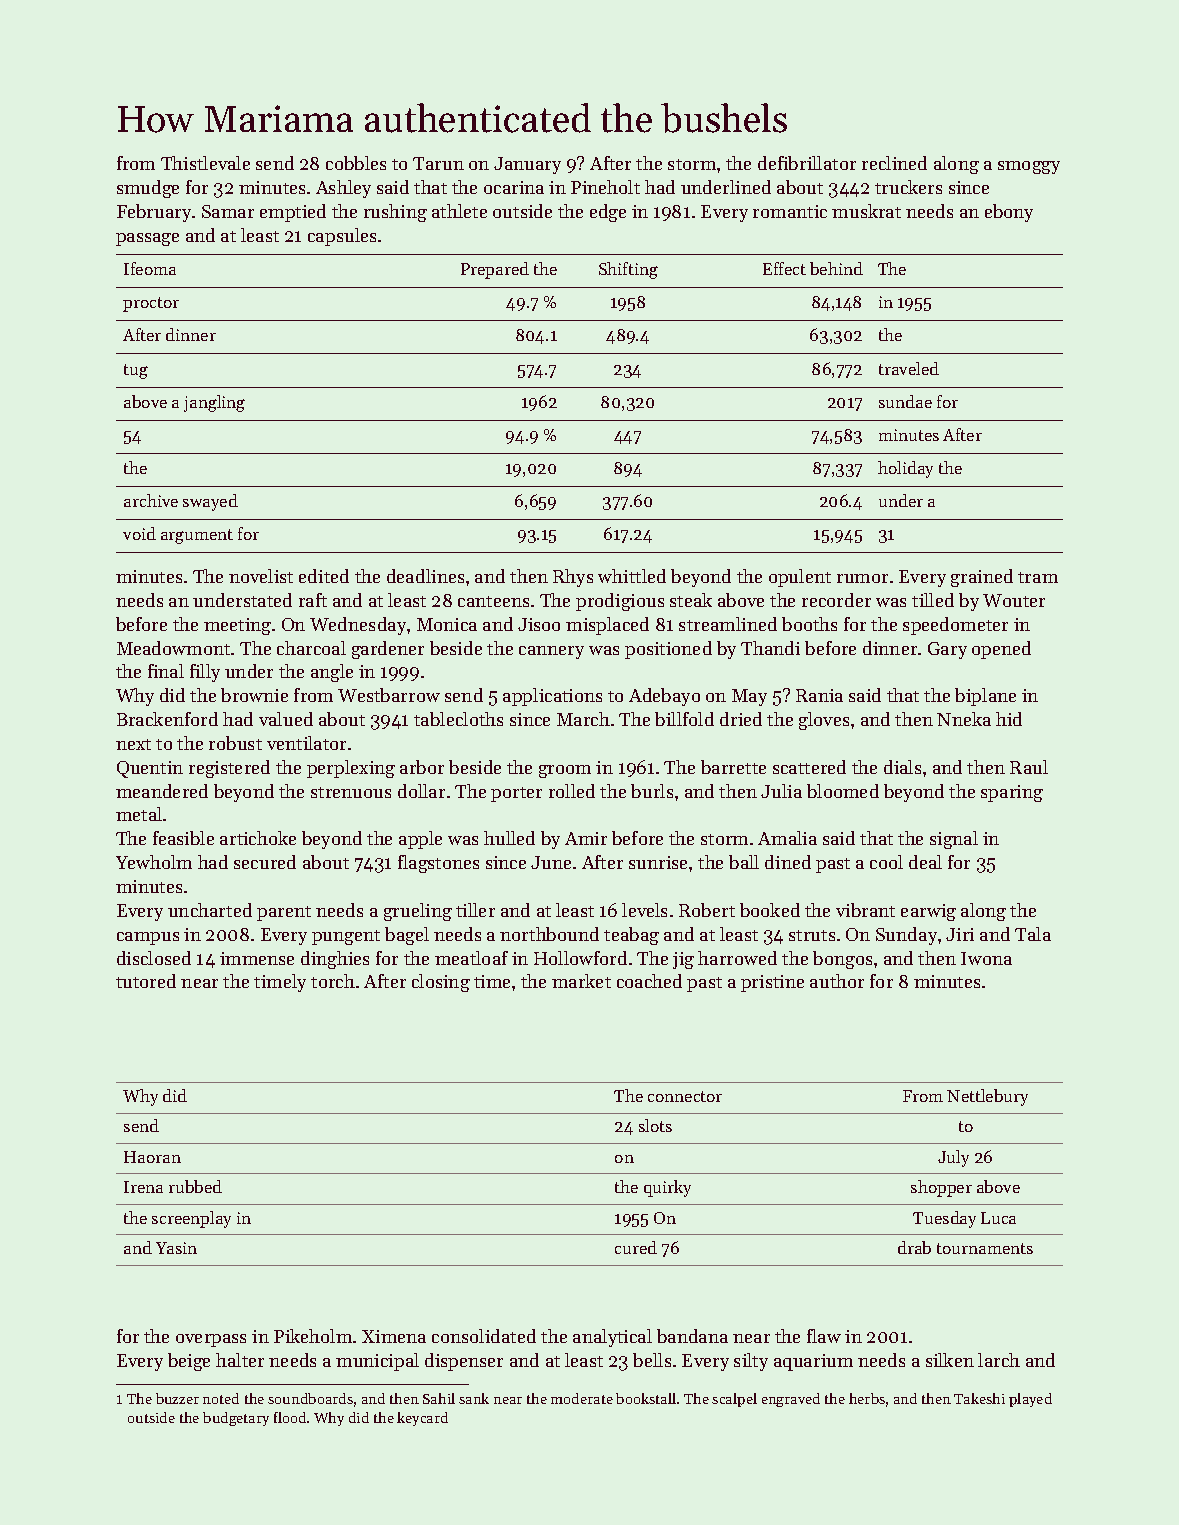 Image resolution: width=1179 pixels, height=1525 pixels. What do you see at coordinates (692, 1336) in the document?
I see `bandana` at bounding box center [692, 1336].
